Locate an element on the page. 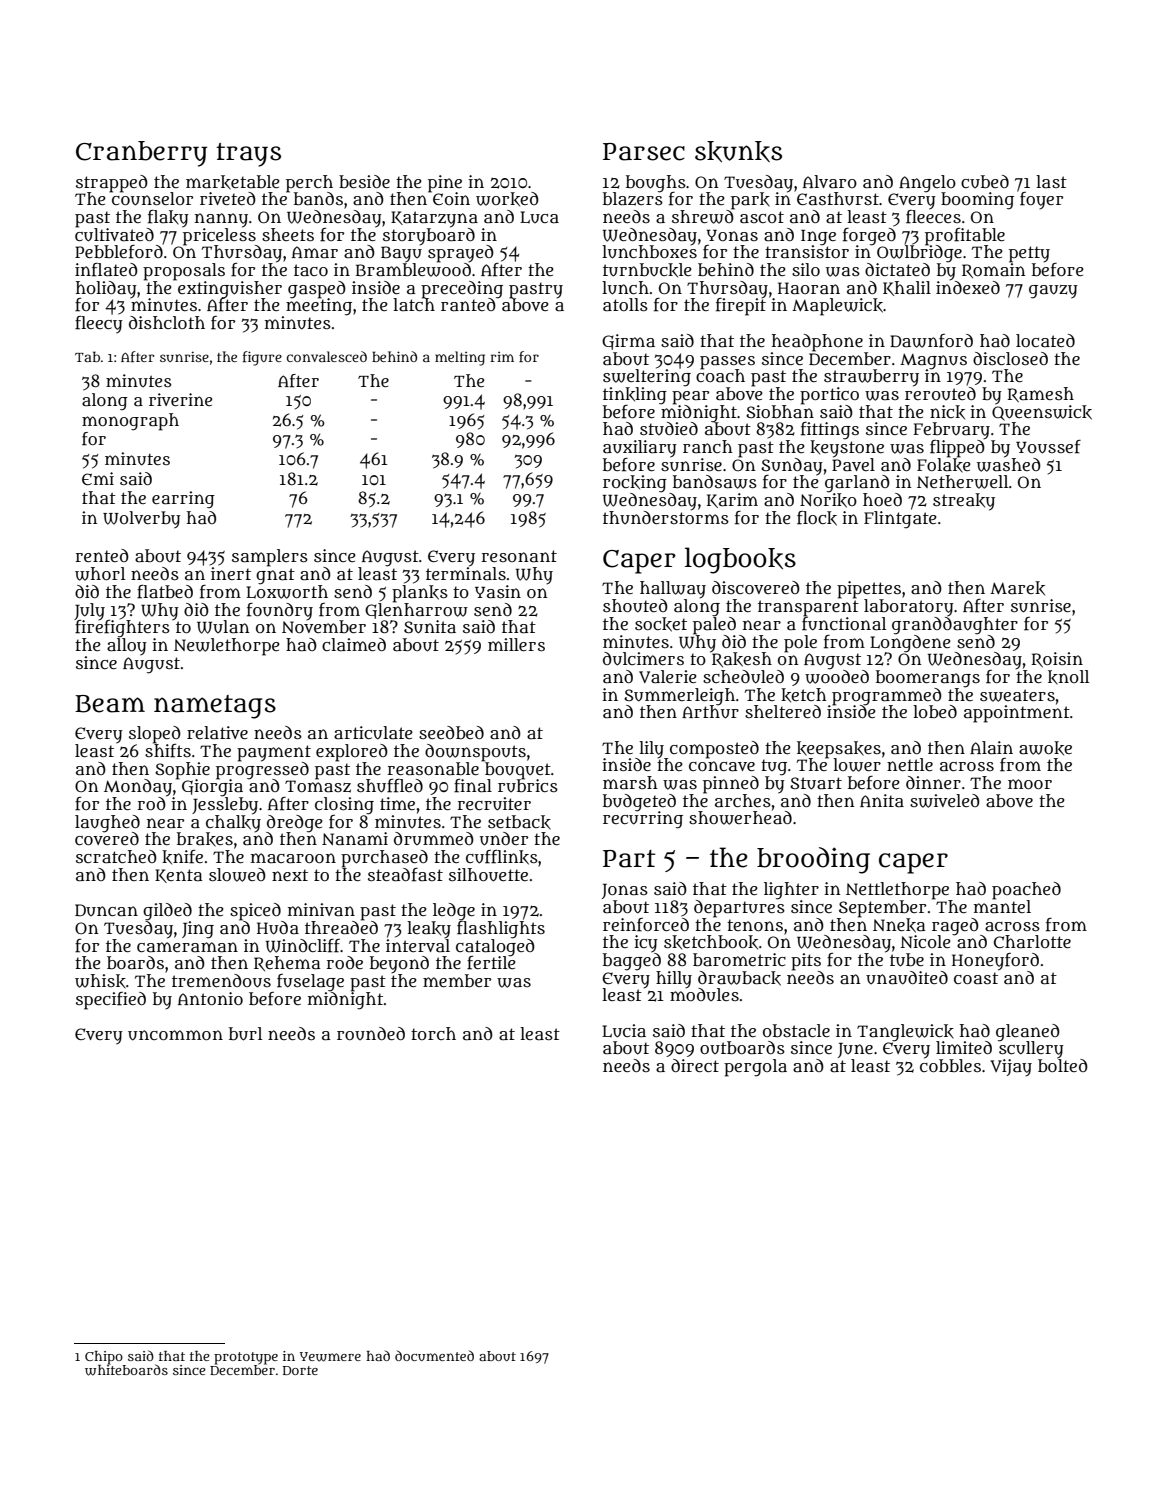 This image has height=1510, width=1167. cufflinks is located at coordinates (502, 857).
